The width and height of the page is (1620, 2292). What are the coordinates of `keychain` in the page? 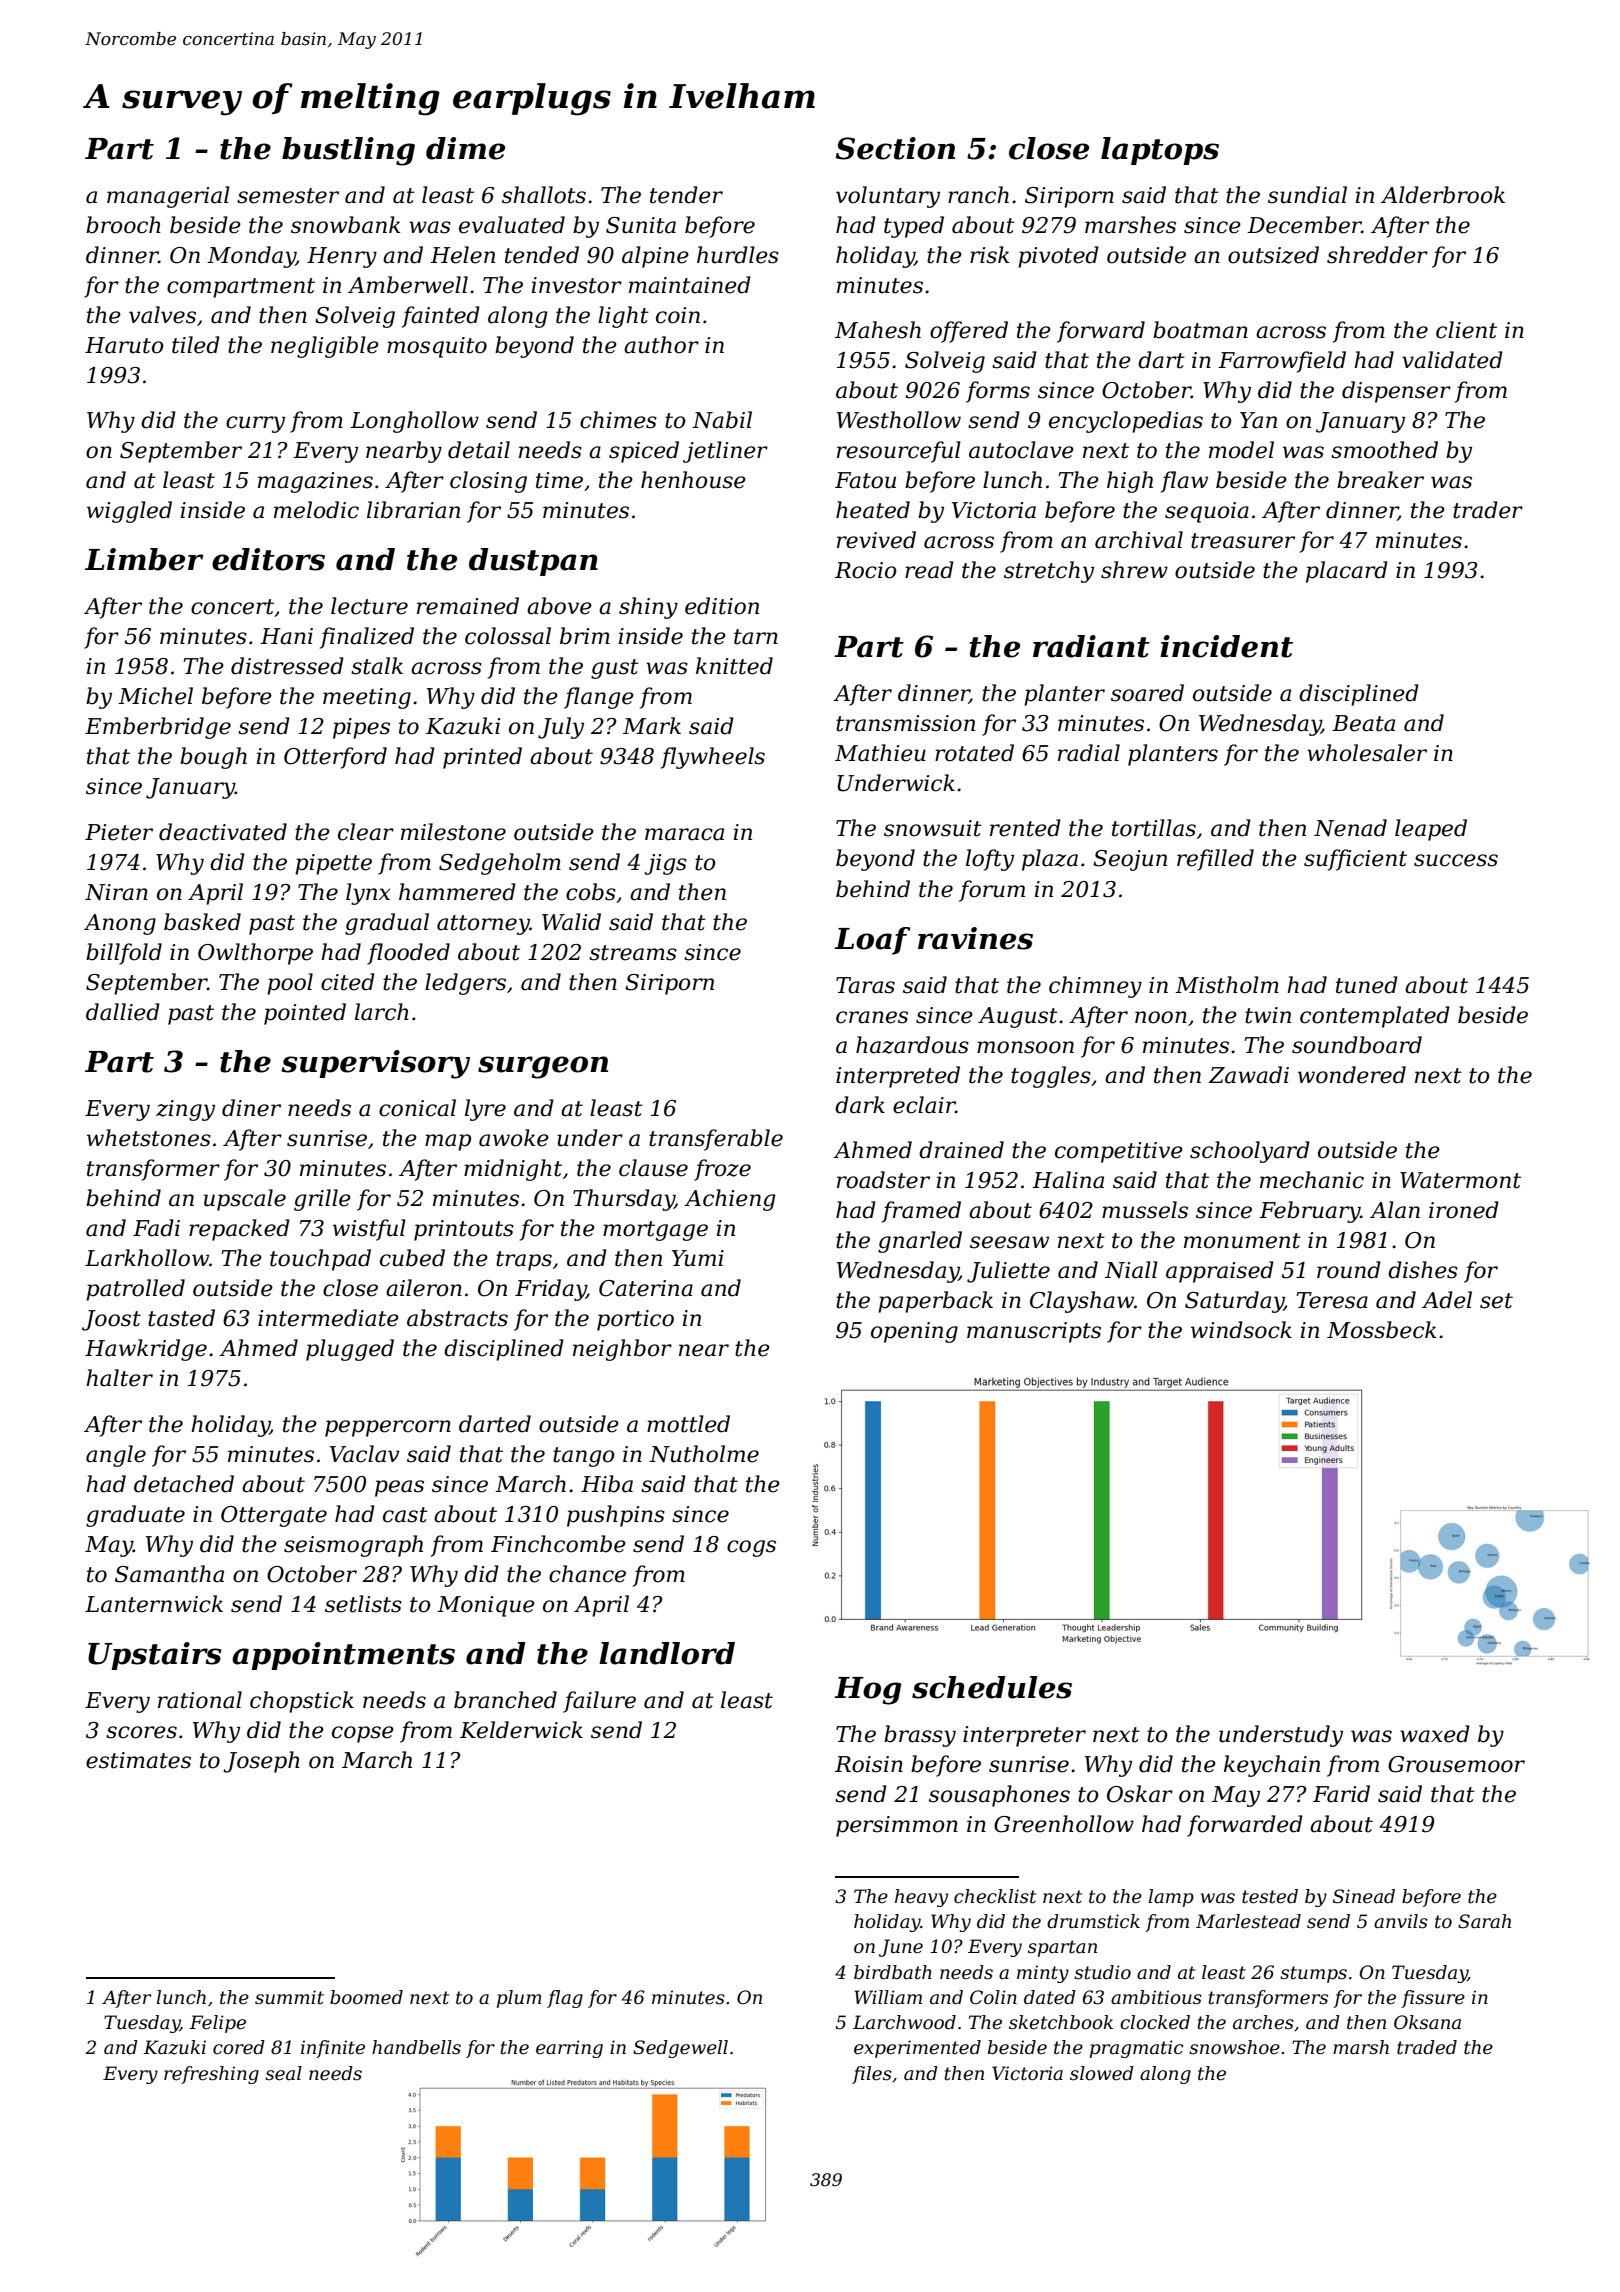 It's located at (1272, 1766).
